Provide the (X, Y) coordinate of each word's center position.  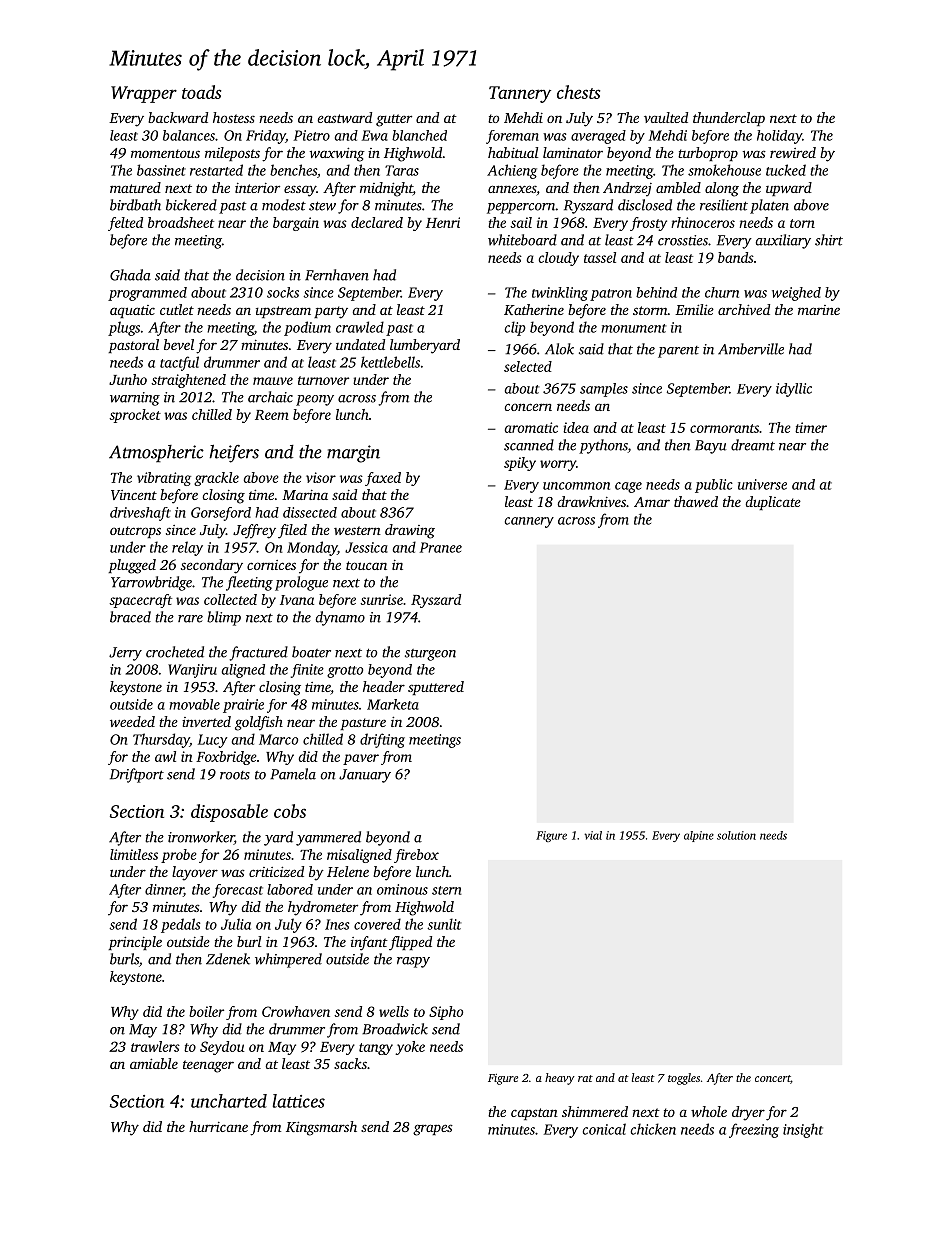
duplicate (773, 503)
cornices (271, 565)
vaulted (666, 117)
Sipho (446, 1013)
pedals (180, 925)
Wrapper (144, 94)
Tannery (520, 94)
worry (558, 465)
